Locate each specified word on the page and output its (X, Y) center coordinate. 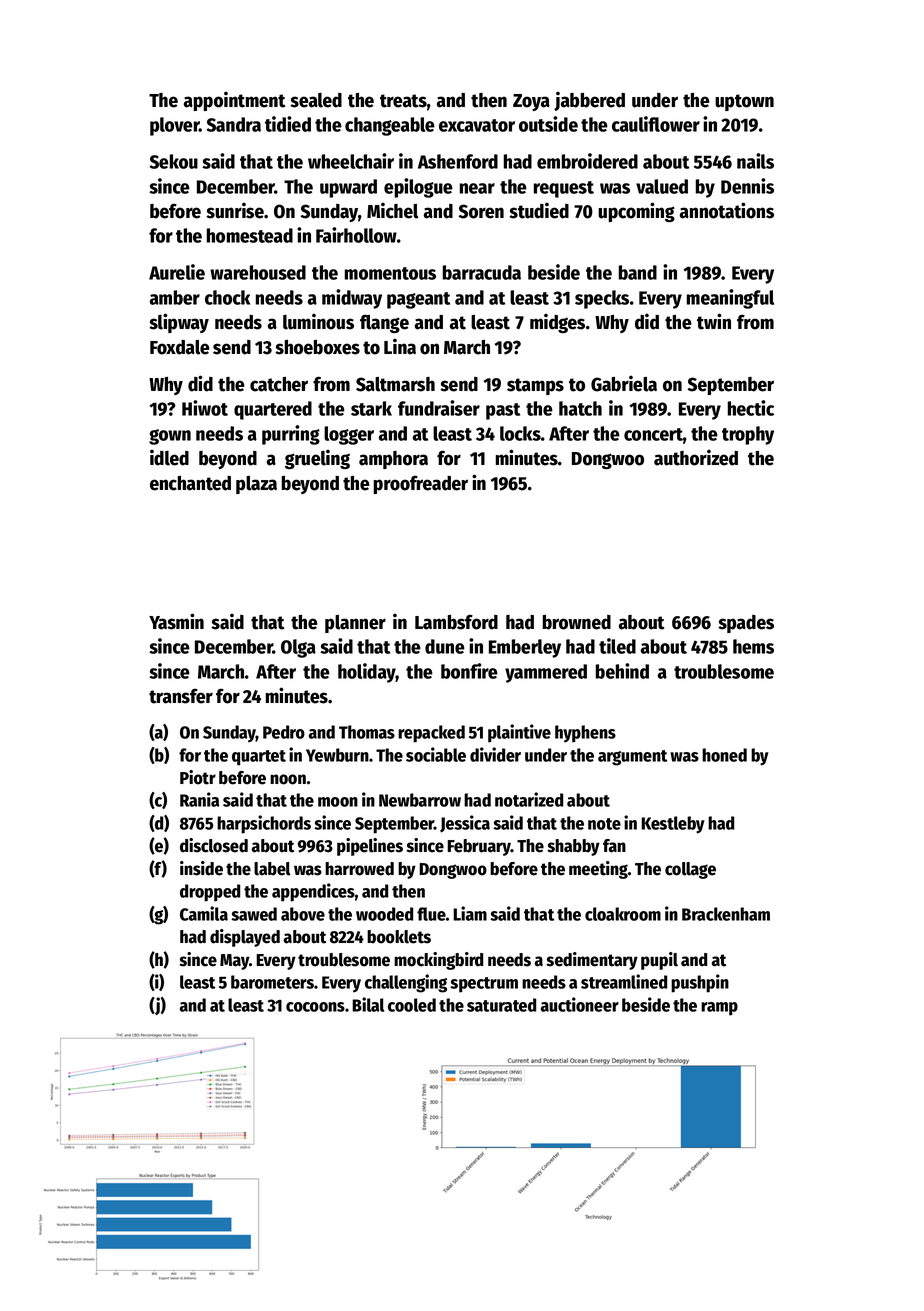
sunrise (235, 210)
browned (577, 622)
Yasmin (176, 621)
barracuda (482, 272)
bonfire (469, 671)
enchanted (190, 483)
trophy (748, 435)
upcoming (636, 212)
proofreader (421, 485)
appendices (313, 892)
